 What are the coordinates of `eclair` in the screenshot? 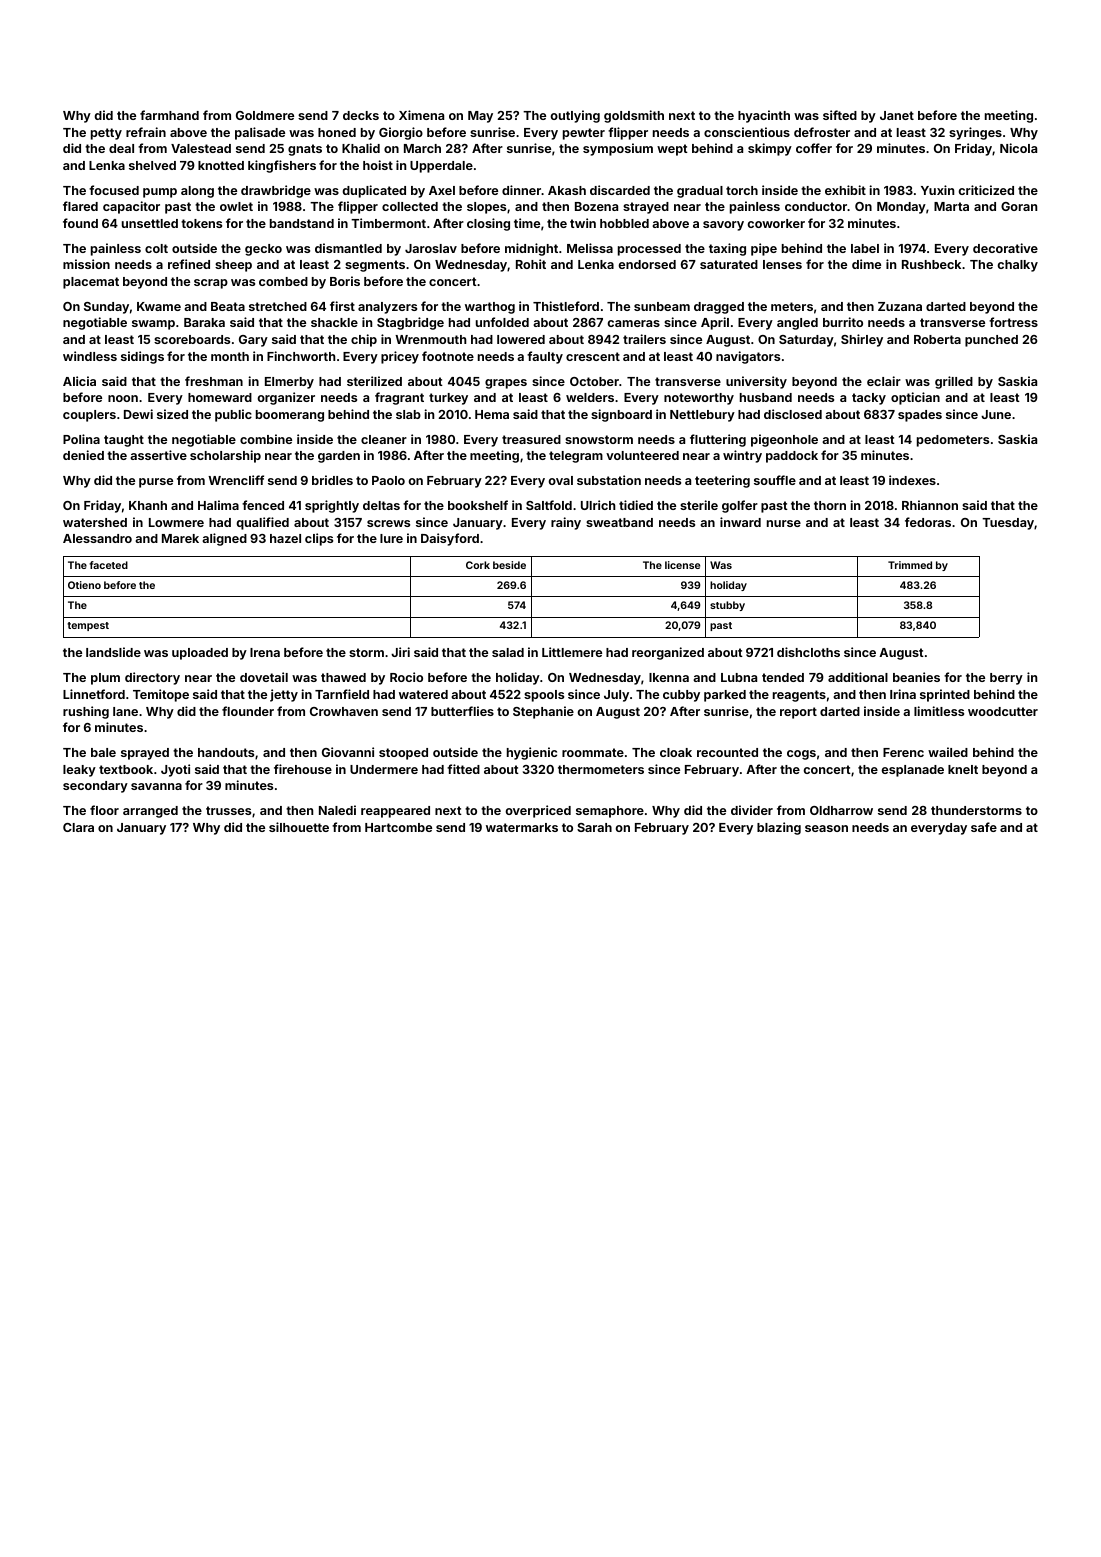 It's located at (884, 381).
